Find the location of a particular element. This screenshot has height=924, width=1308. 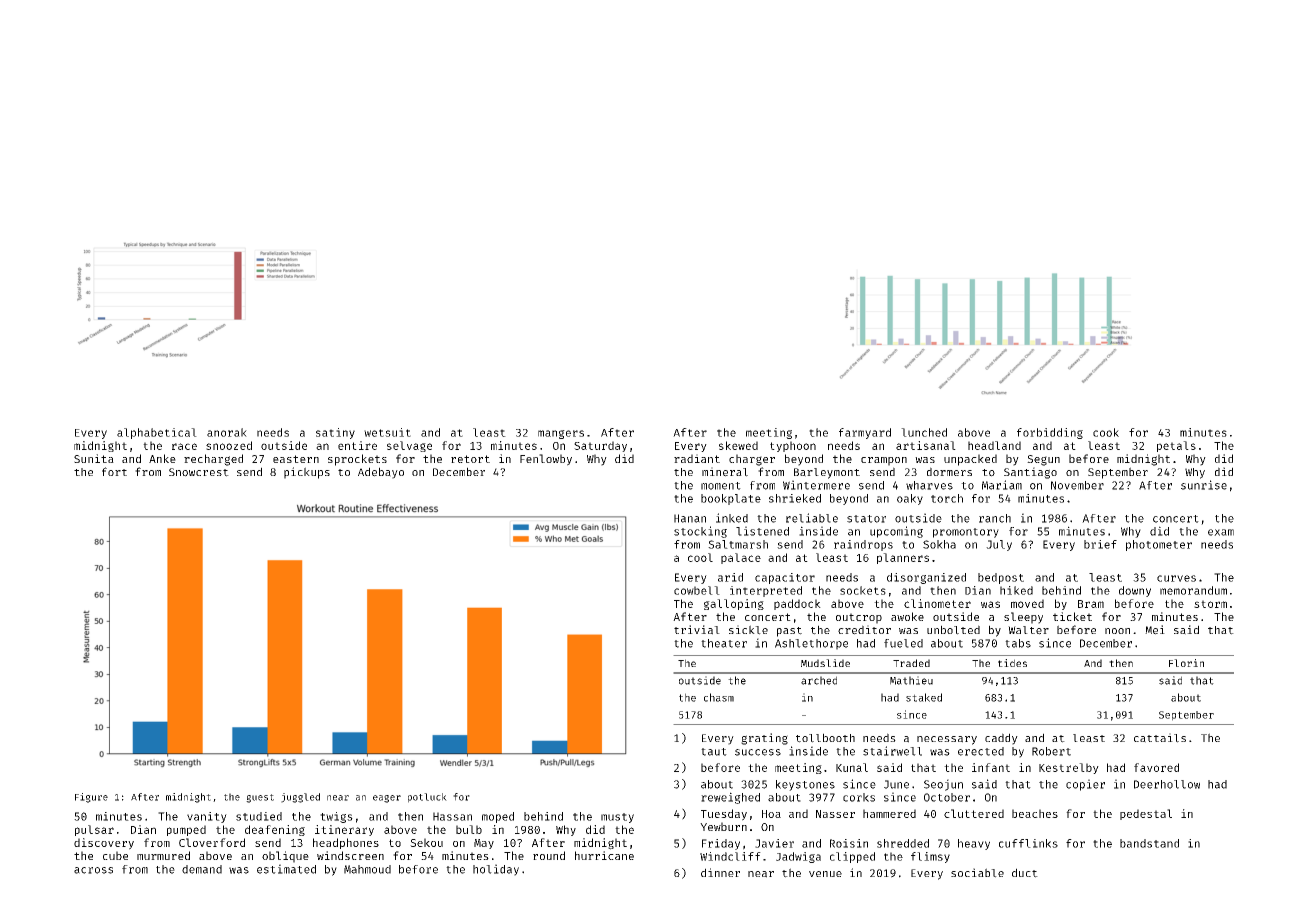

farmyard is located at coordinates (865, 433).
